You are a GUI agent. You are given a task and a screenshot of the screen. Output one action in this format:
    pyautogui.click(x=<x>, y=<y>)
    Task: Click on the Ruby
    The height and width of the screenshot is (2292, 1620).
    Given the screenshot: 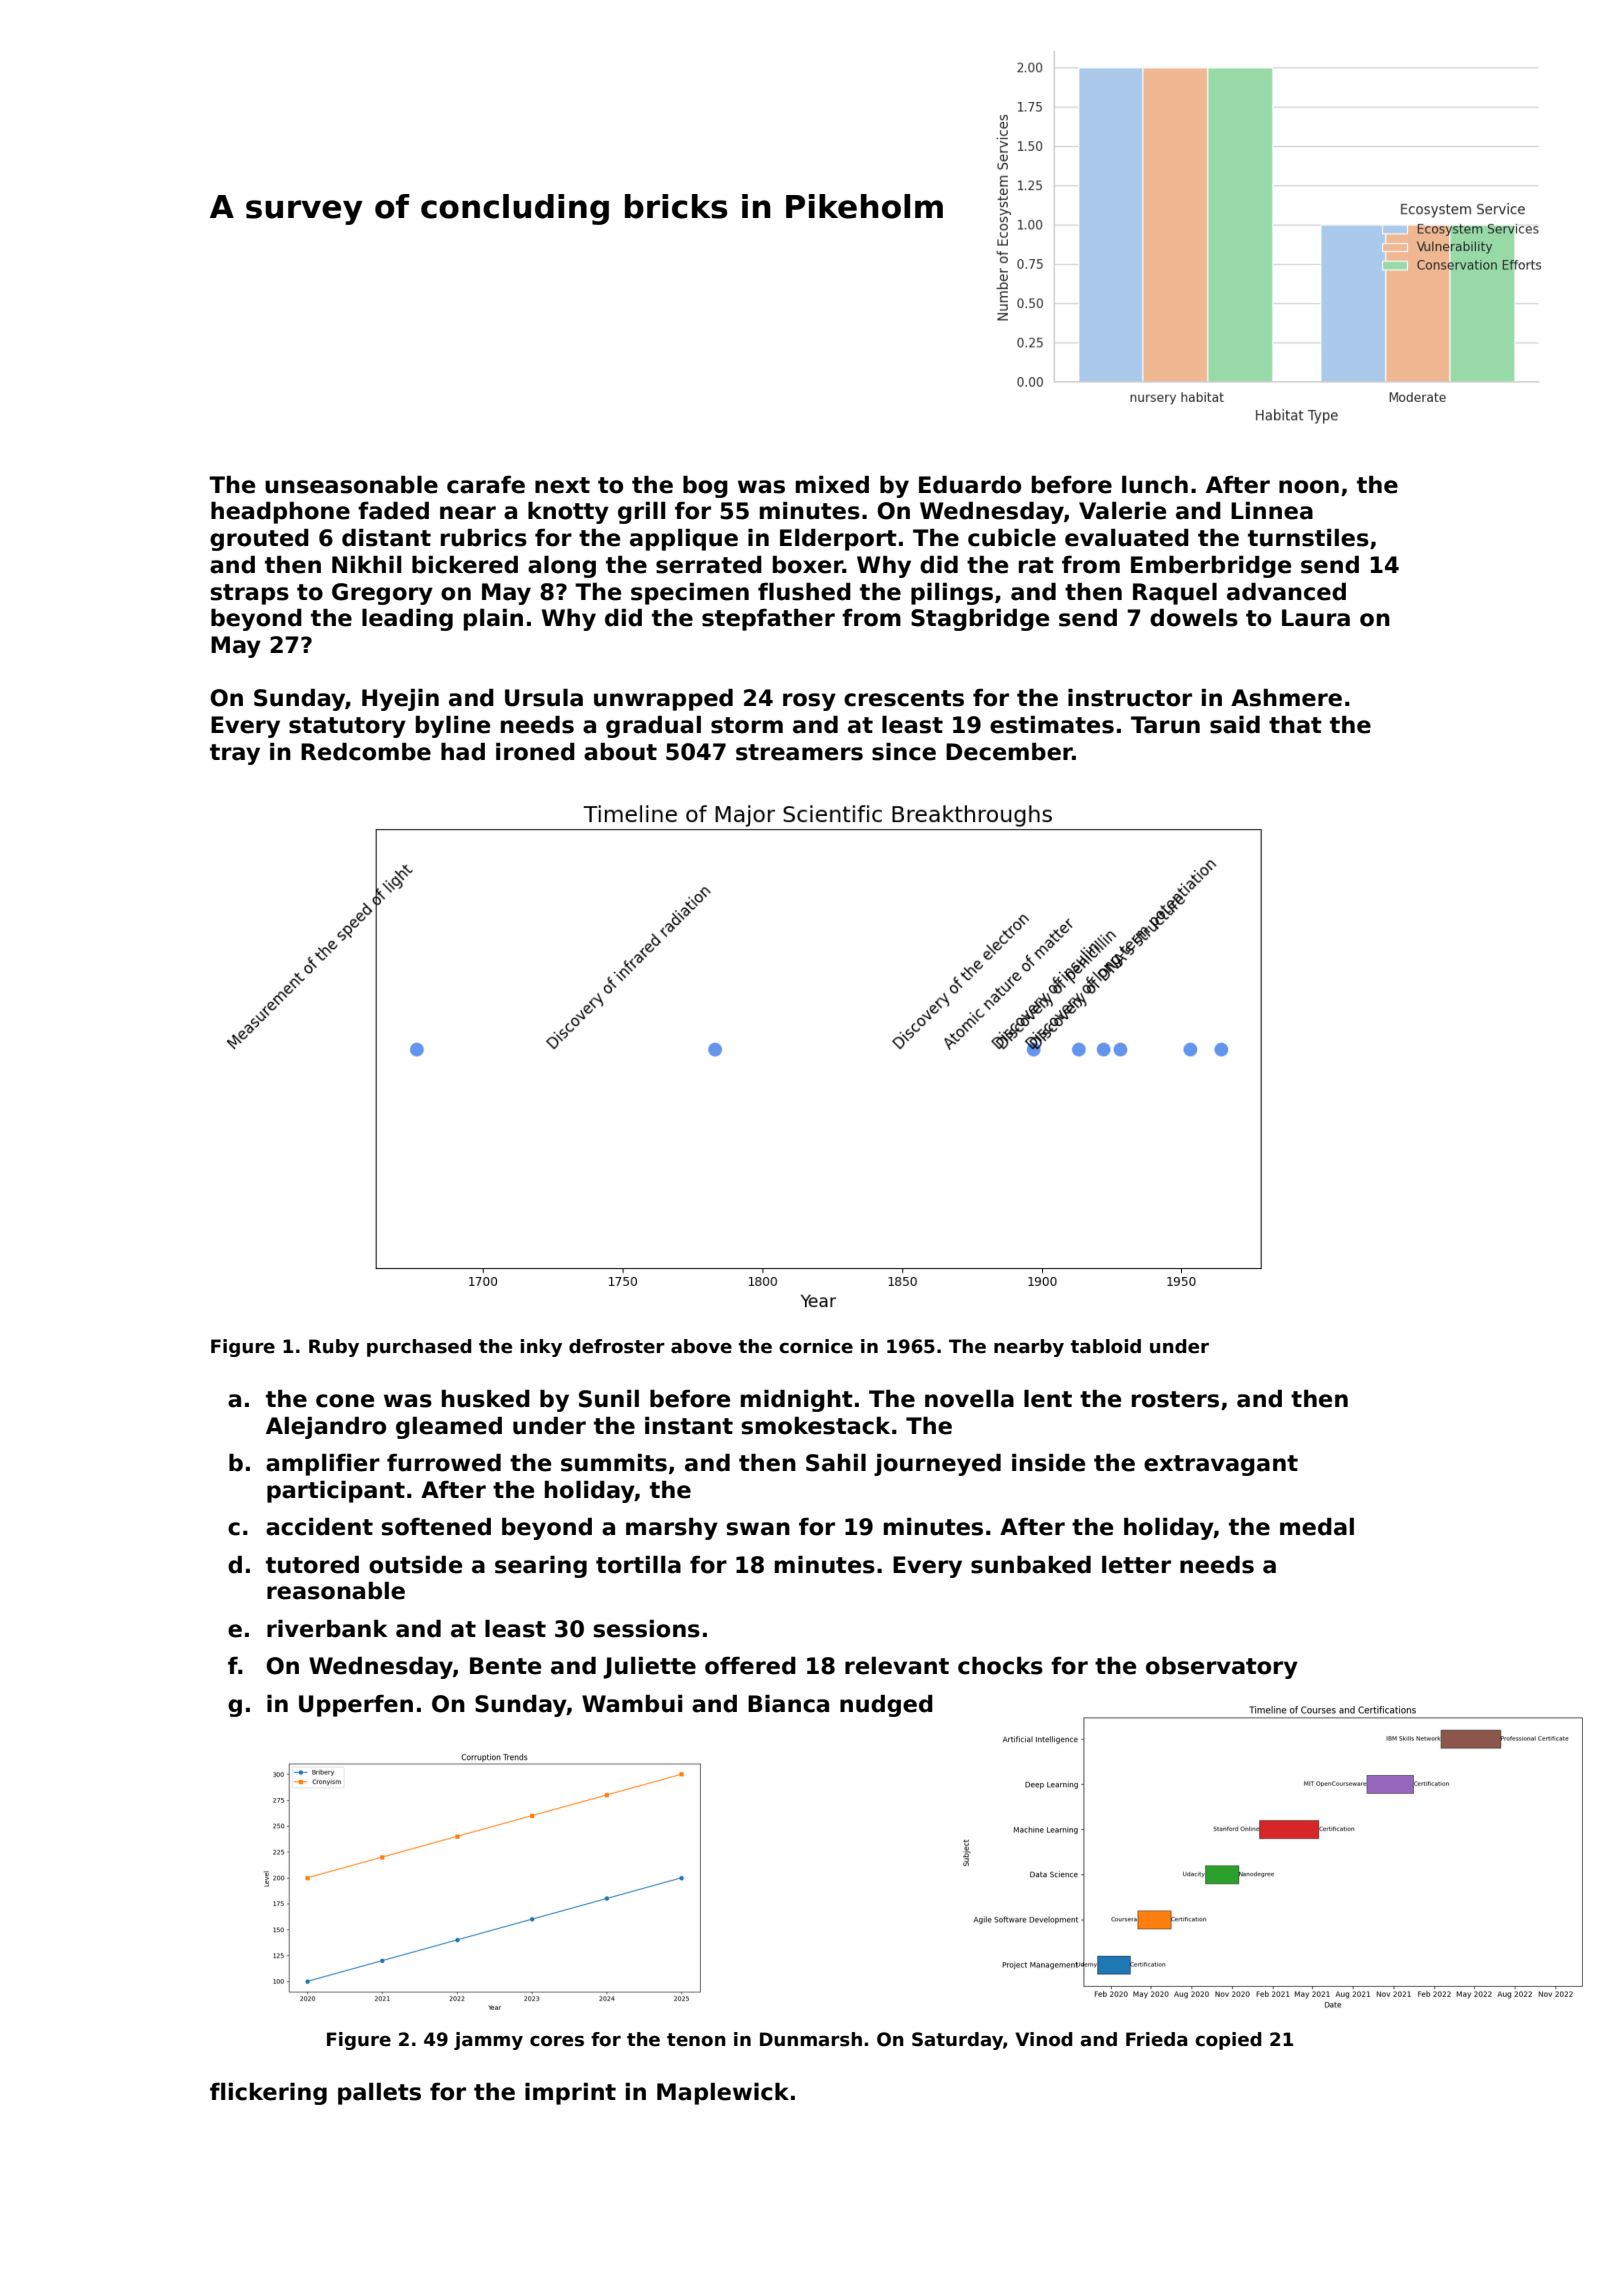 What is the action you would take?
    pyautogui.click(x=334, y=1348)
